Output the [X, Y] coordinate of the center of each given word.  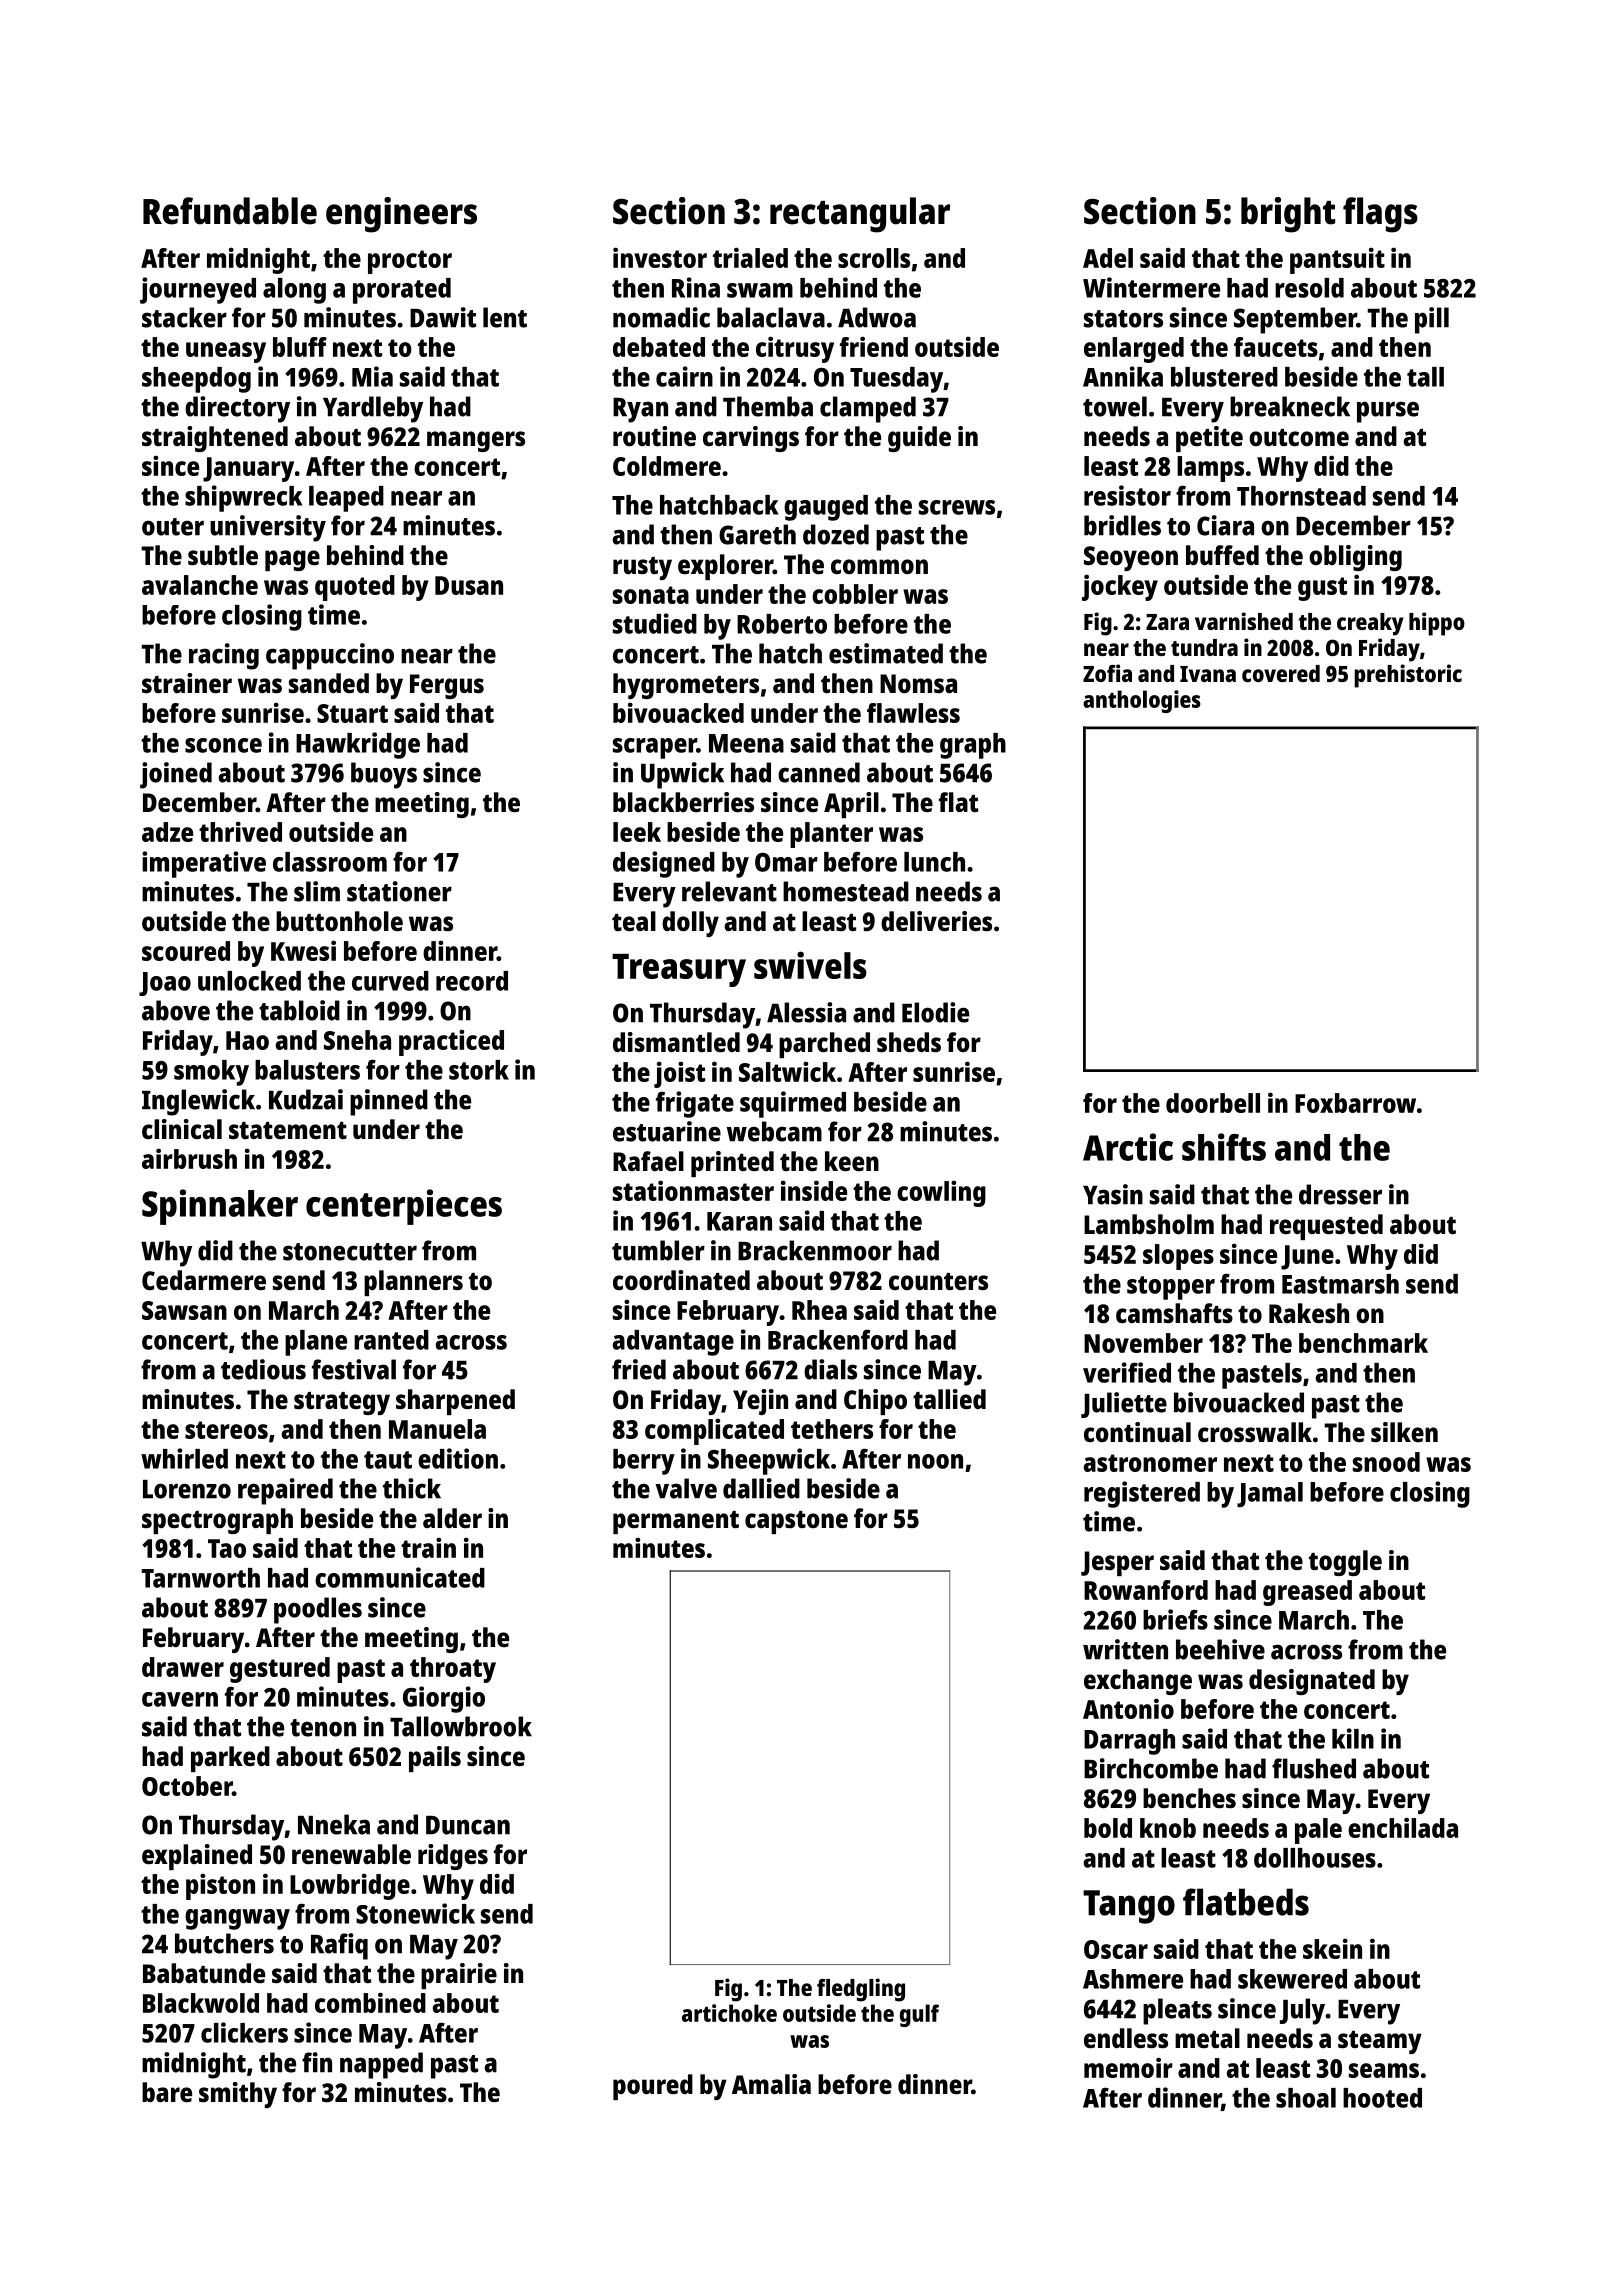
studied [655, 623]
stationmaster [693, 1190]
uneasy [226, 352]
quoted [355, 588]
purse [1388, 412]
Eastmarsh [1340, 1284]
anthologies [1142, 701]
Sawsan [184, 1310]
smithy [238, 2095]
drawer [183, 1667]
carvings [751, 439]
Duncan [468, 1825]
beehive [1220, 1649]
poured [653, 2087]
